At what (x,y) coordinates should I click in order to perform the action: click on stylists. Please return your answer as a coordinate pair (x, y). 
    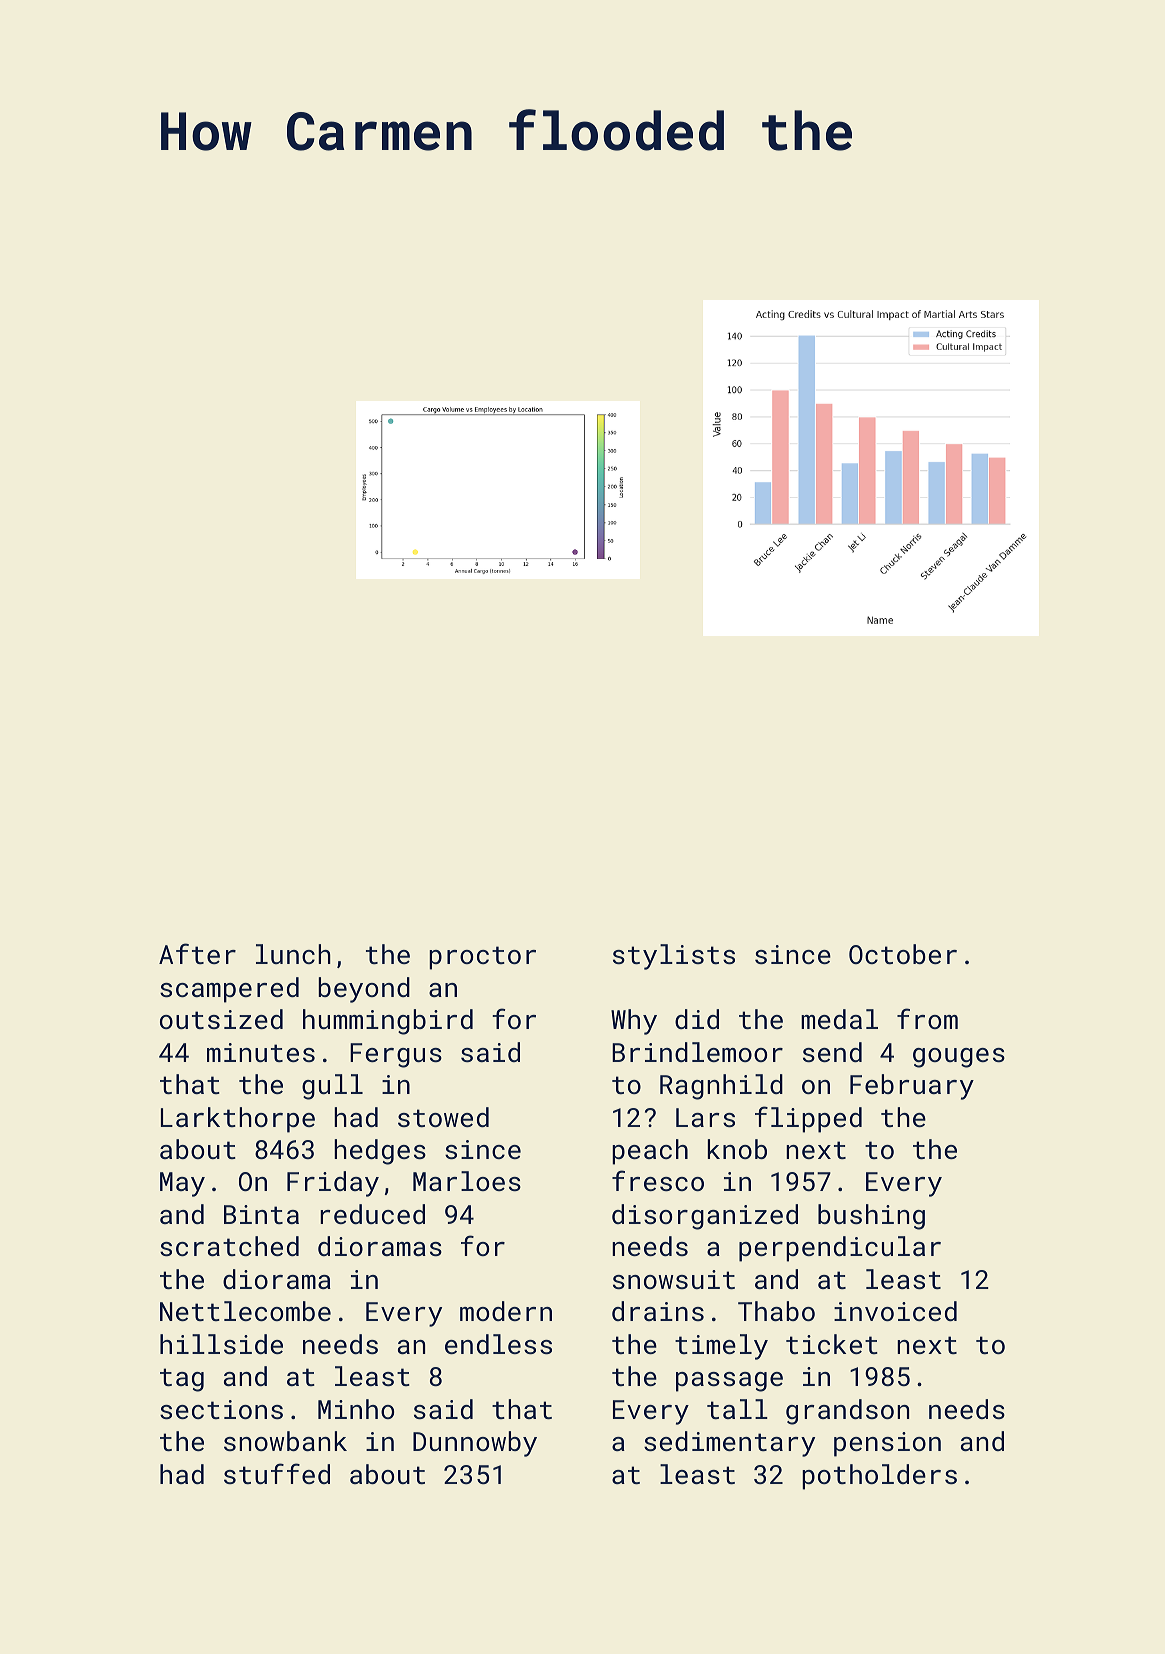
    Looking at the image, I should click on (674, 957).
